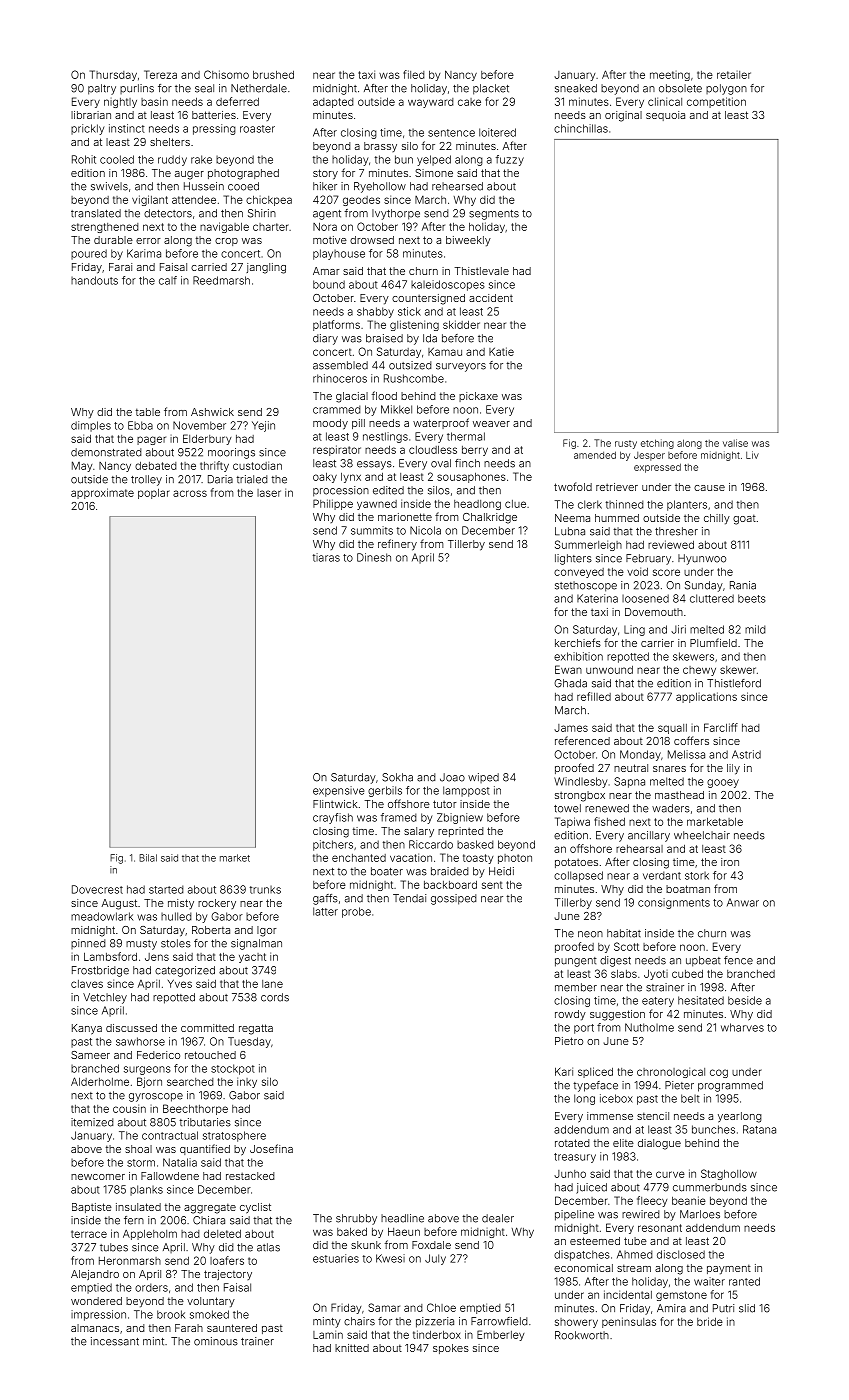 The width and height of the screenshot is (849, 1400). What do you see at coordinates (255, 1208) in the screenshot?
I see `cyclist` at bounding box center [255, 1208].
